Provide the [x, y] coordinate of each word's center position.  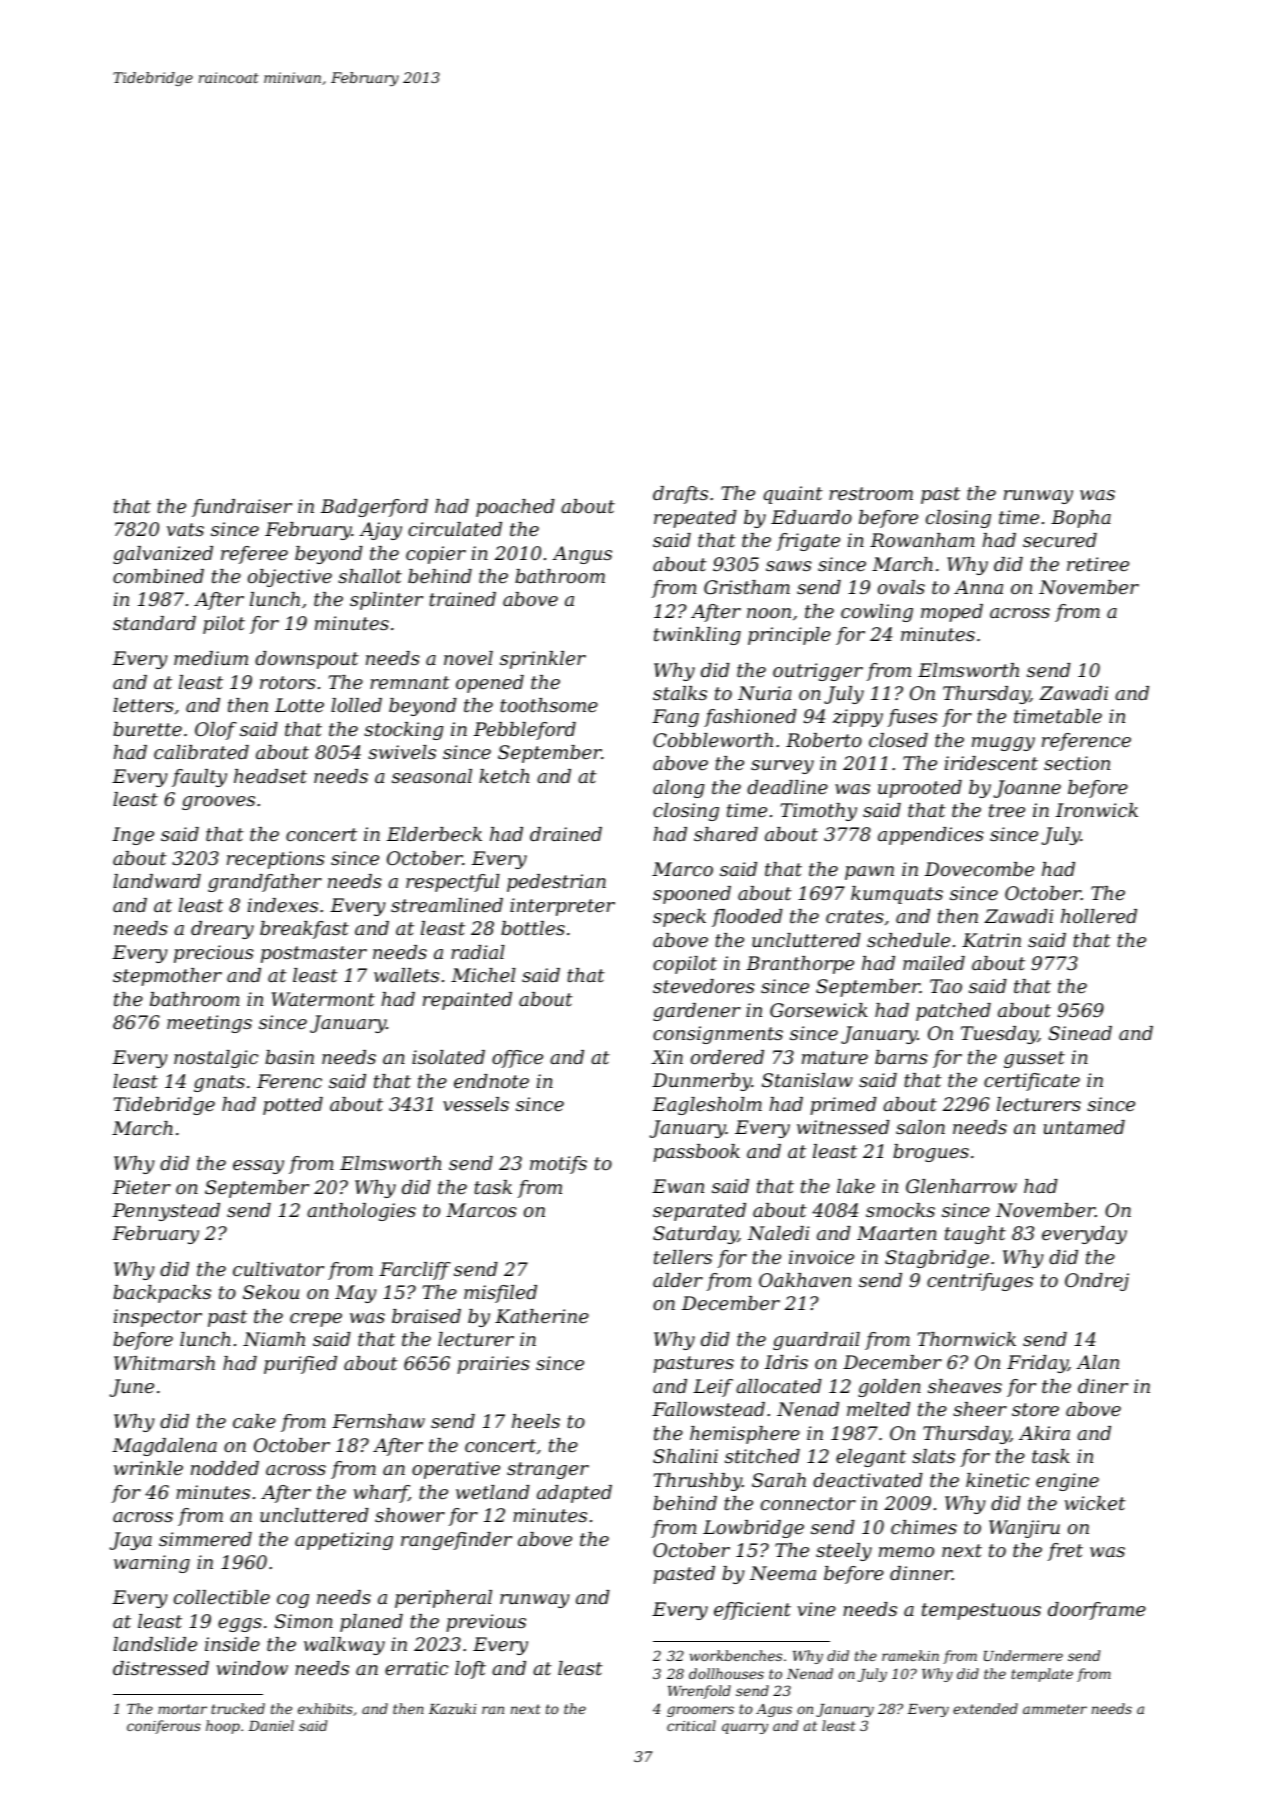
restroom [871, 493]
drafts [680, 495]
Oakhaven [805, 1280]
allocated [779, 1386]
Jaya [131, 1541]
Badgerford [374, 508]
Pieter [141, 1187]
